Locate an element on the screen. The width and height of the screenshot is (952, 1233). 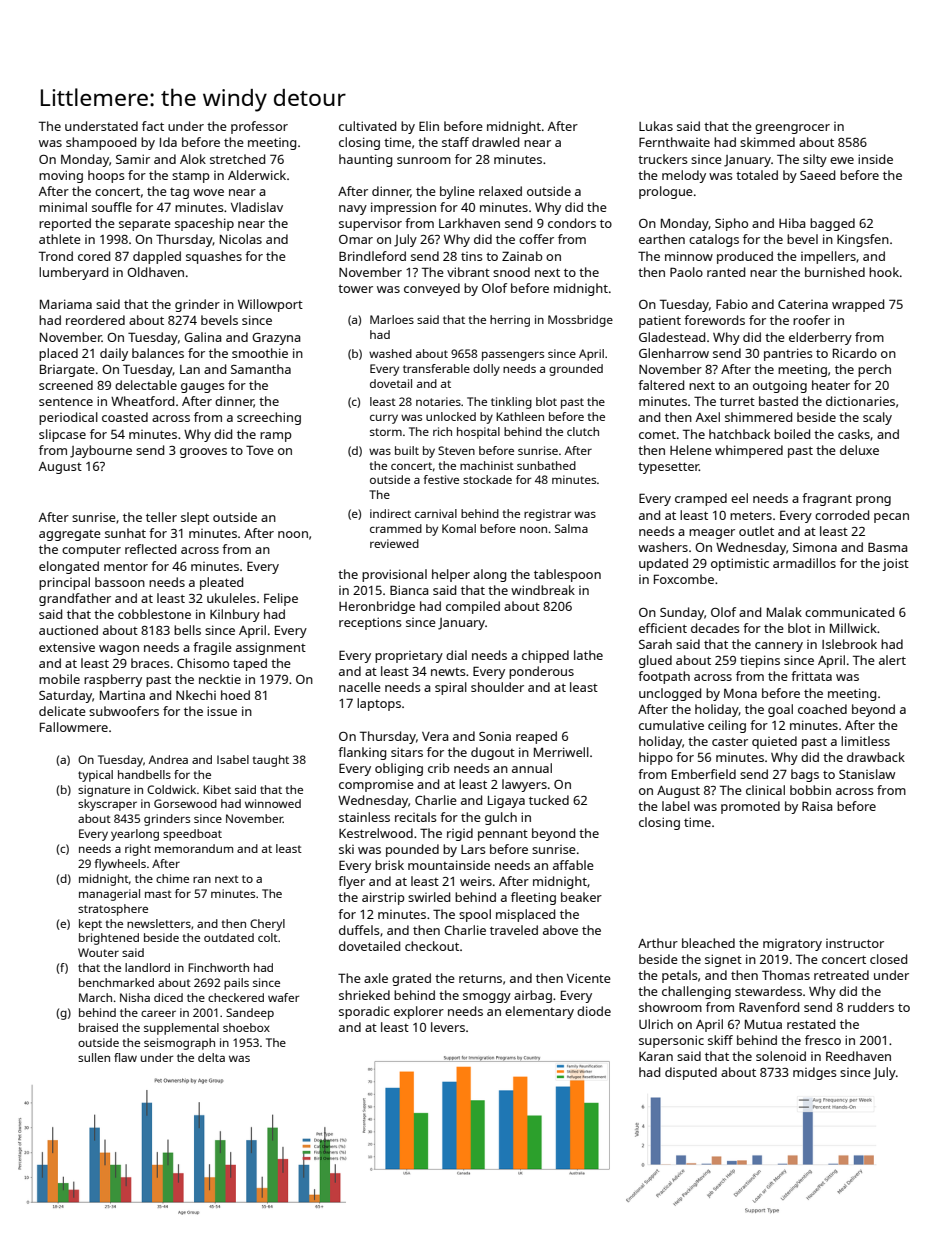
kept is located at coordinates (90, 925).
